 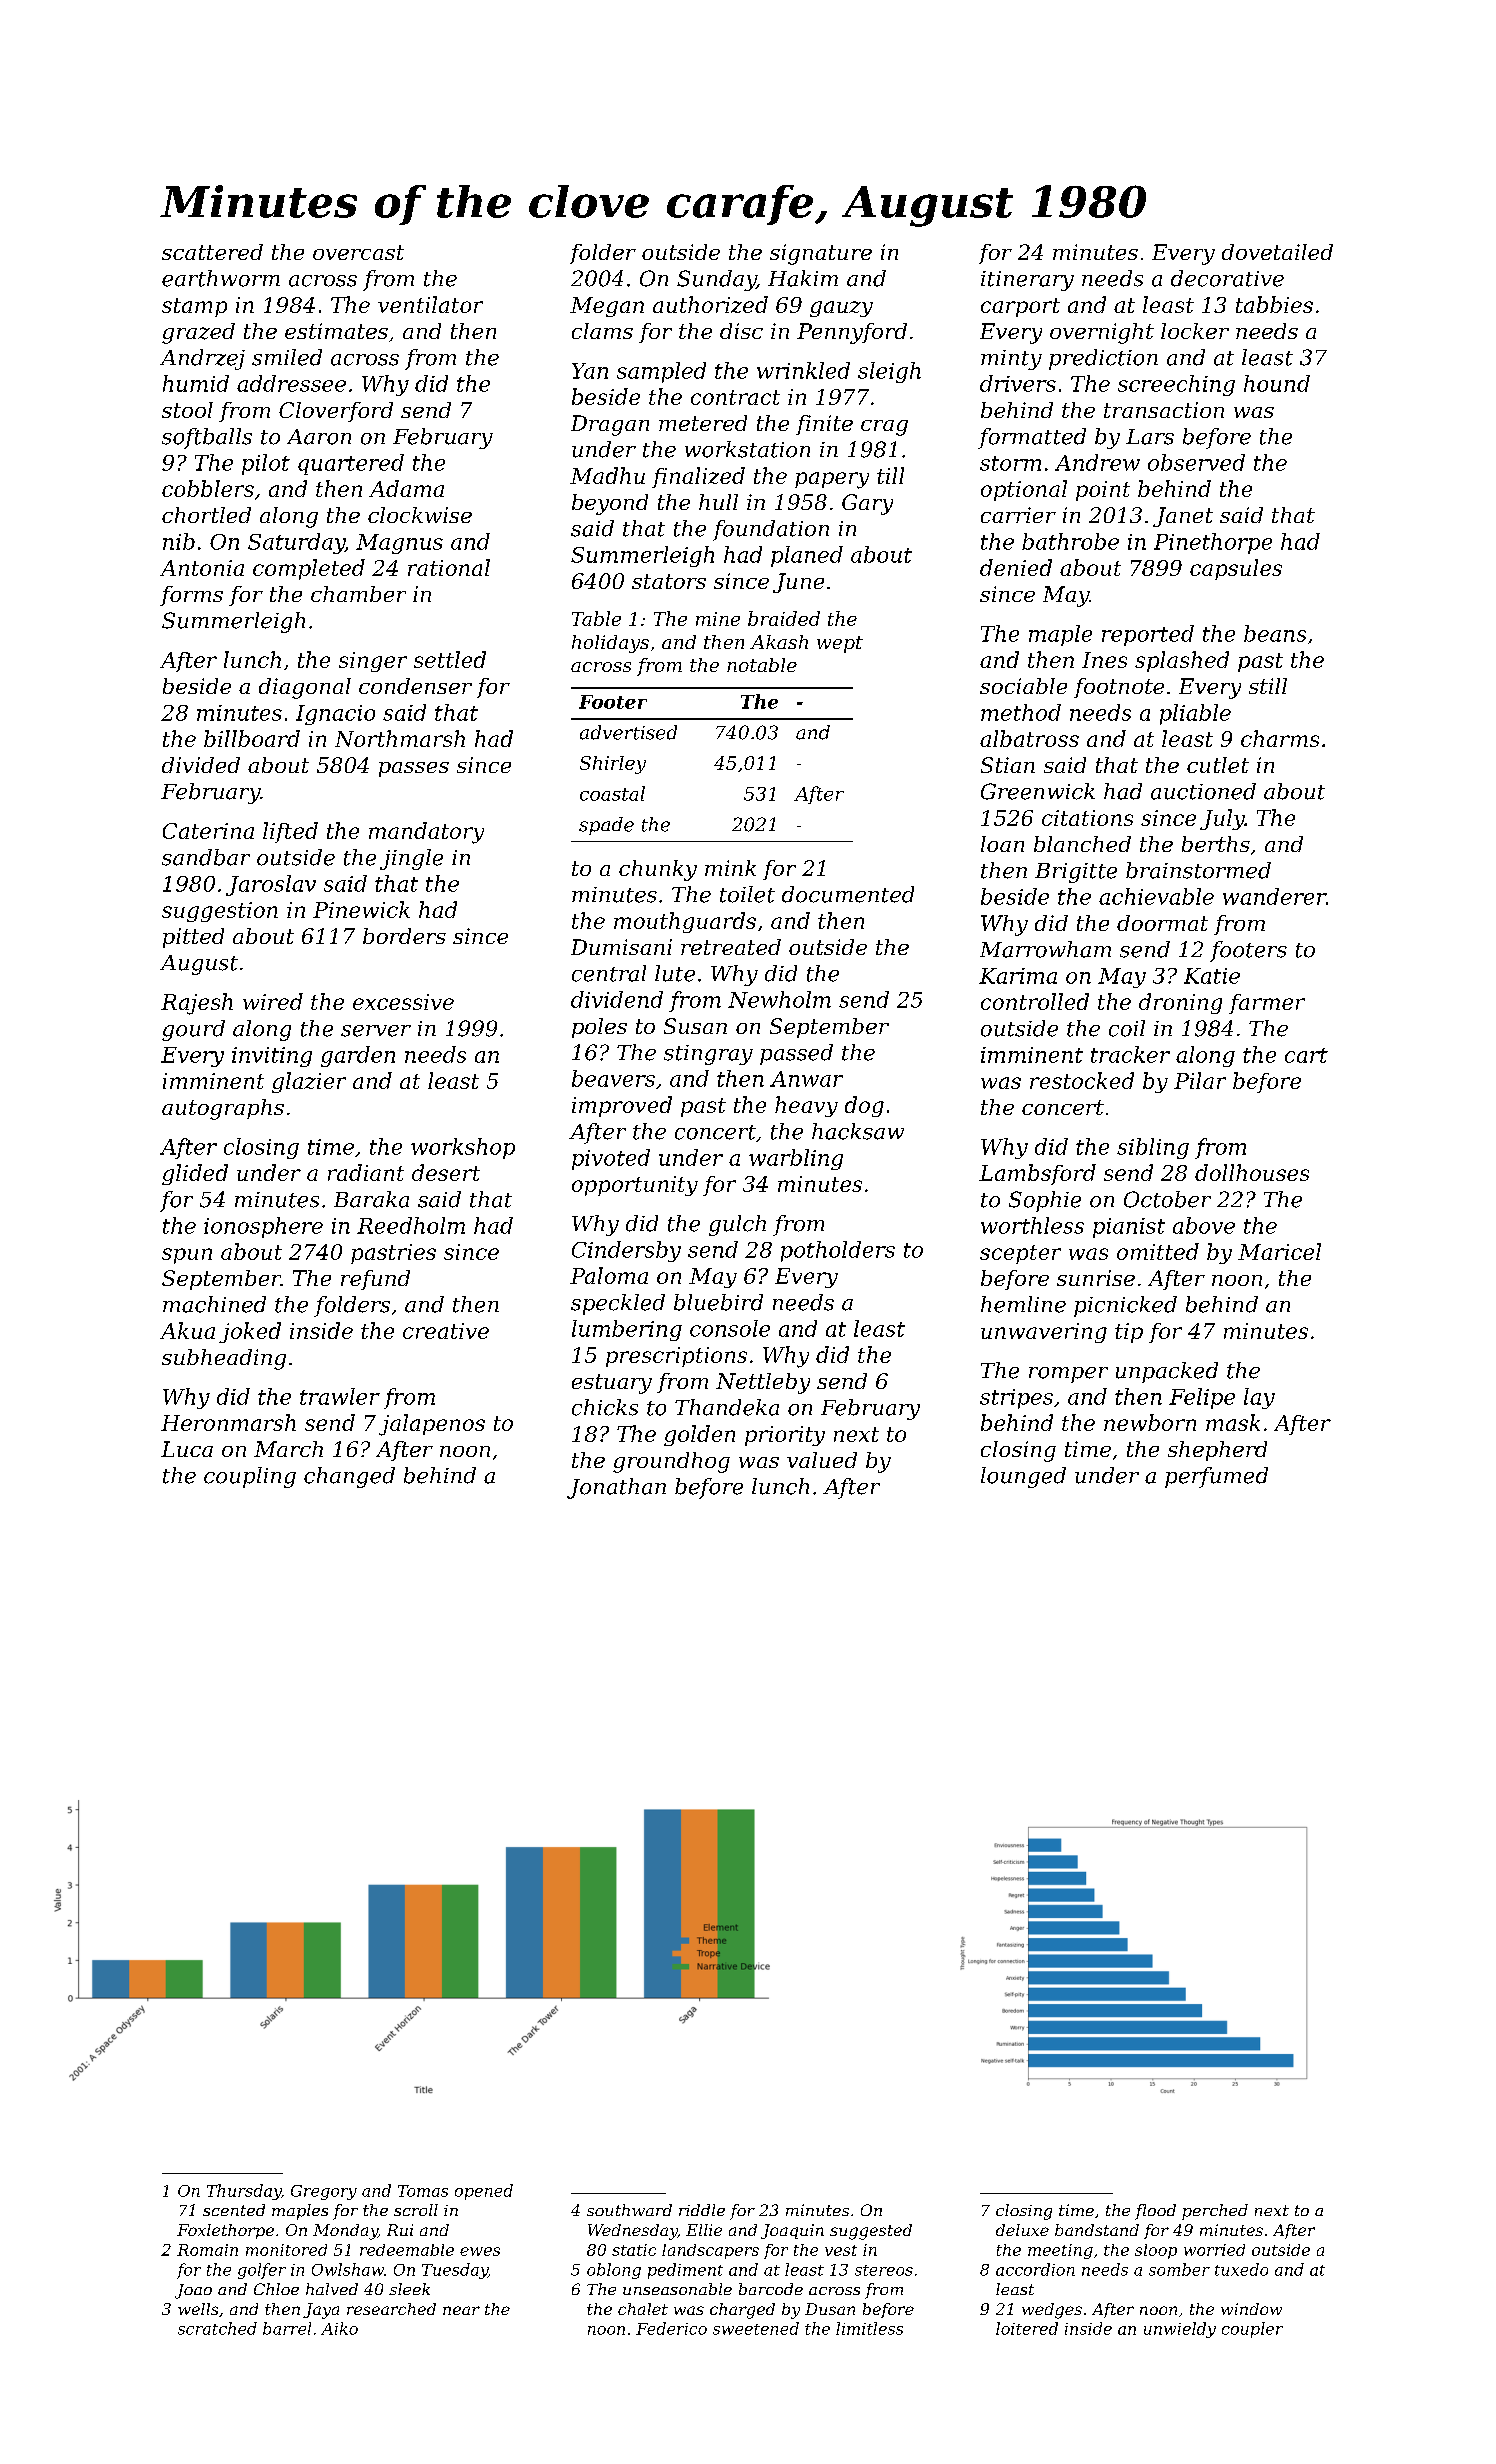 I want to click on Adama, so click(x=406, y=488).
